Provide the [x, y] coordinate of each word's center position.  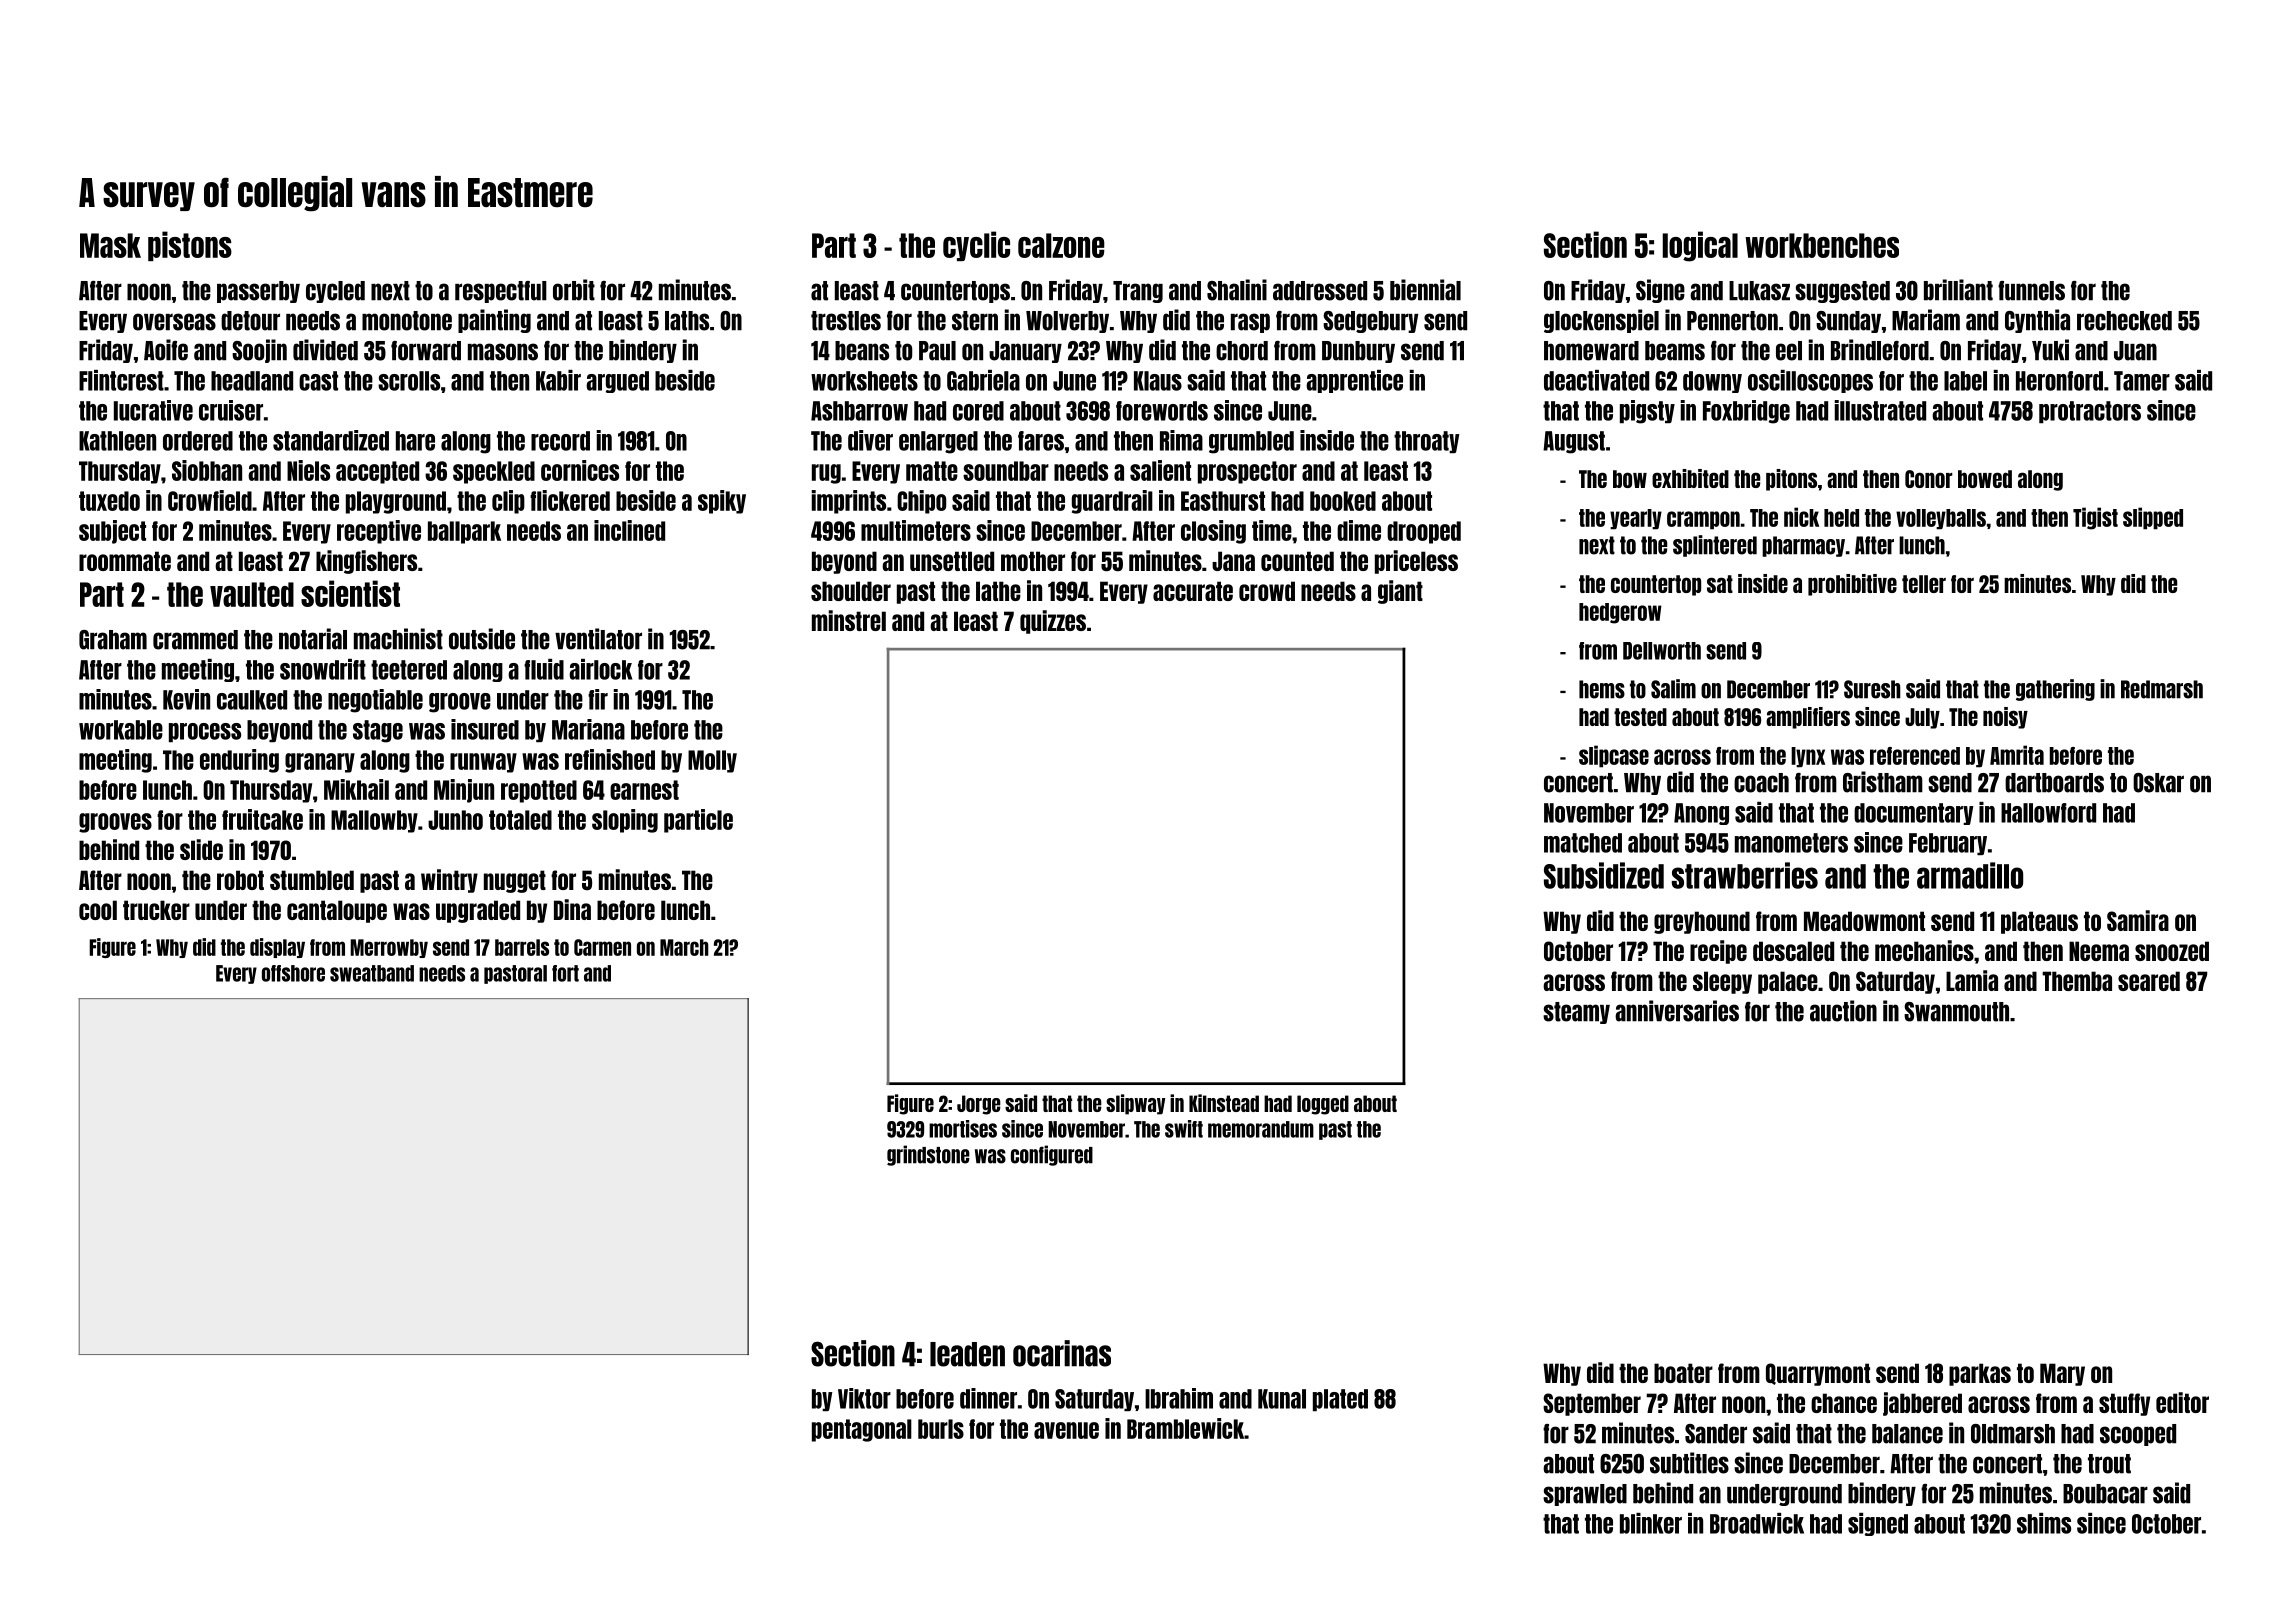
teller [1924, 584]
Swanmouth [1956, 1012]
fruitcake [262, 819]
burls [941, 1429]
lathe [998, 591]
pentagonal [862, 1430]
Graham [113, 640]
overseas [174, 322]
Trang [1138, 292]
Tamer [2142, 381]
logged [1323, 1105]
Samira [2138, 920]
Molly [712, 761]
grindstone [928, 1155]
